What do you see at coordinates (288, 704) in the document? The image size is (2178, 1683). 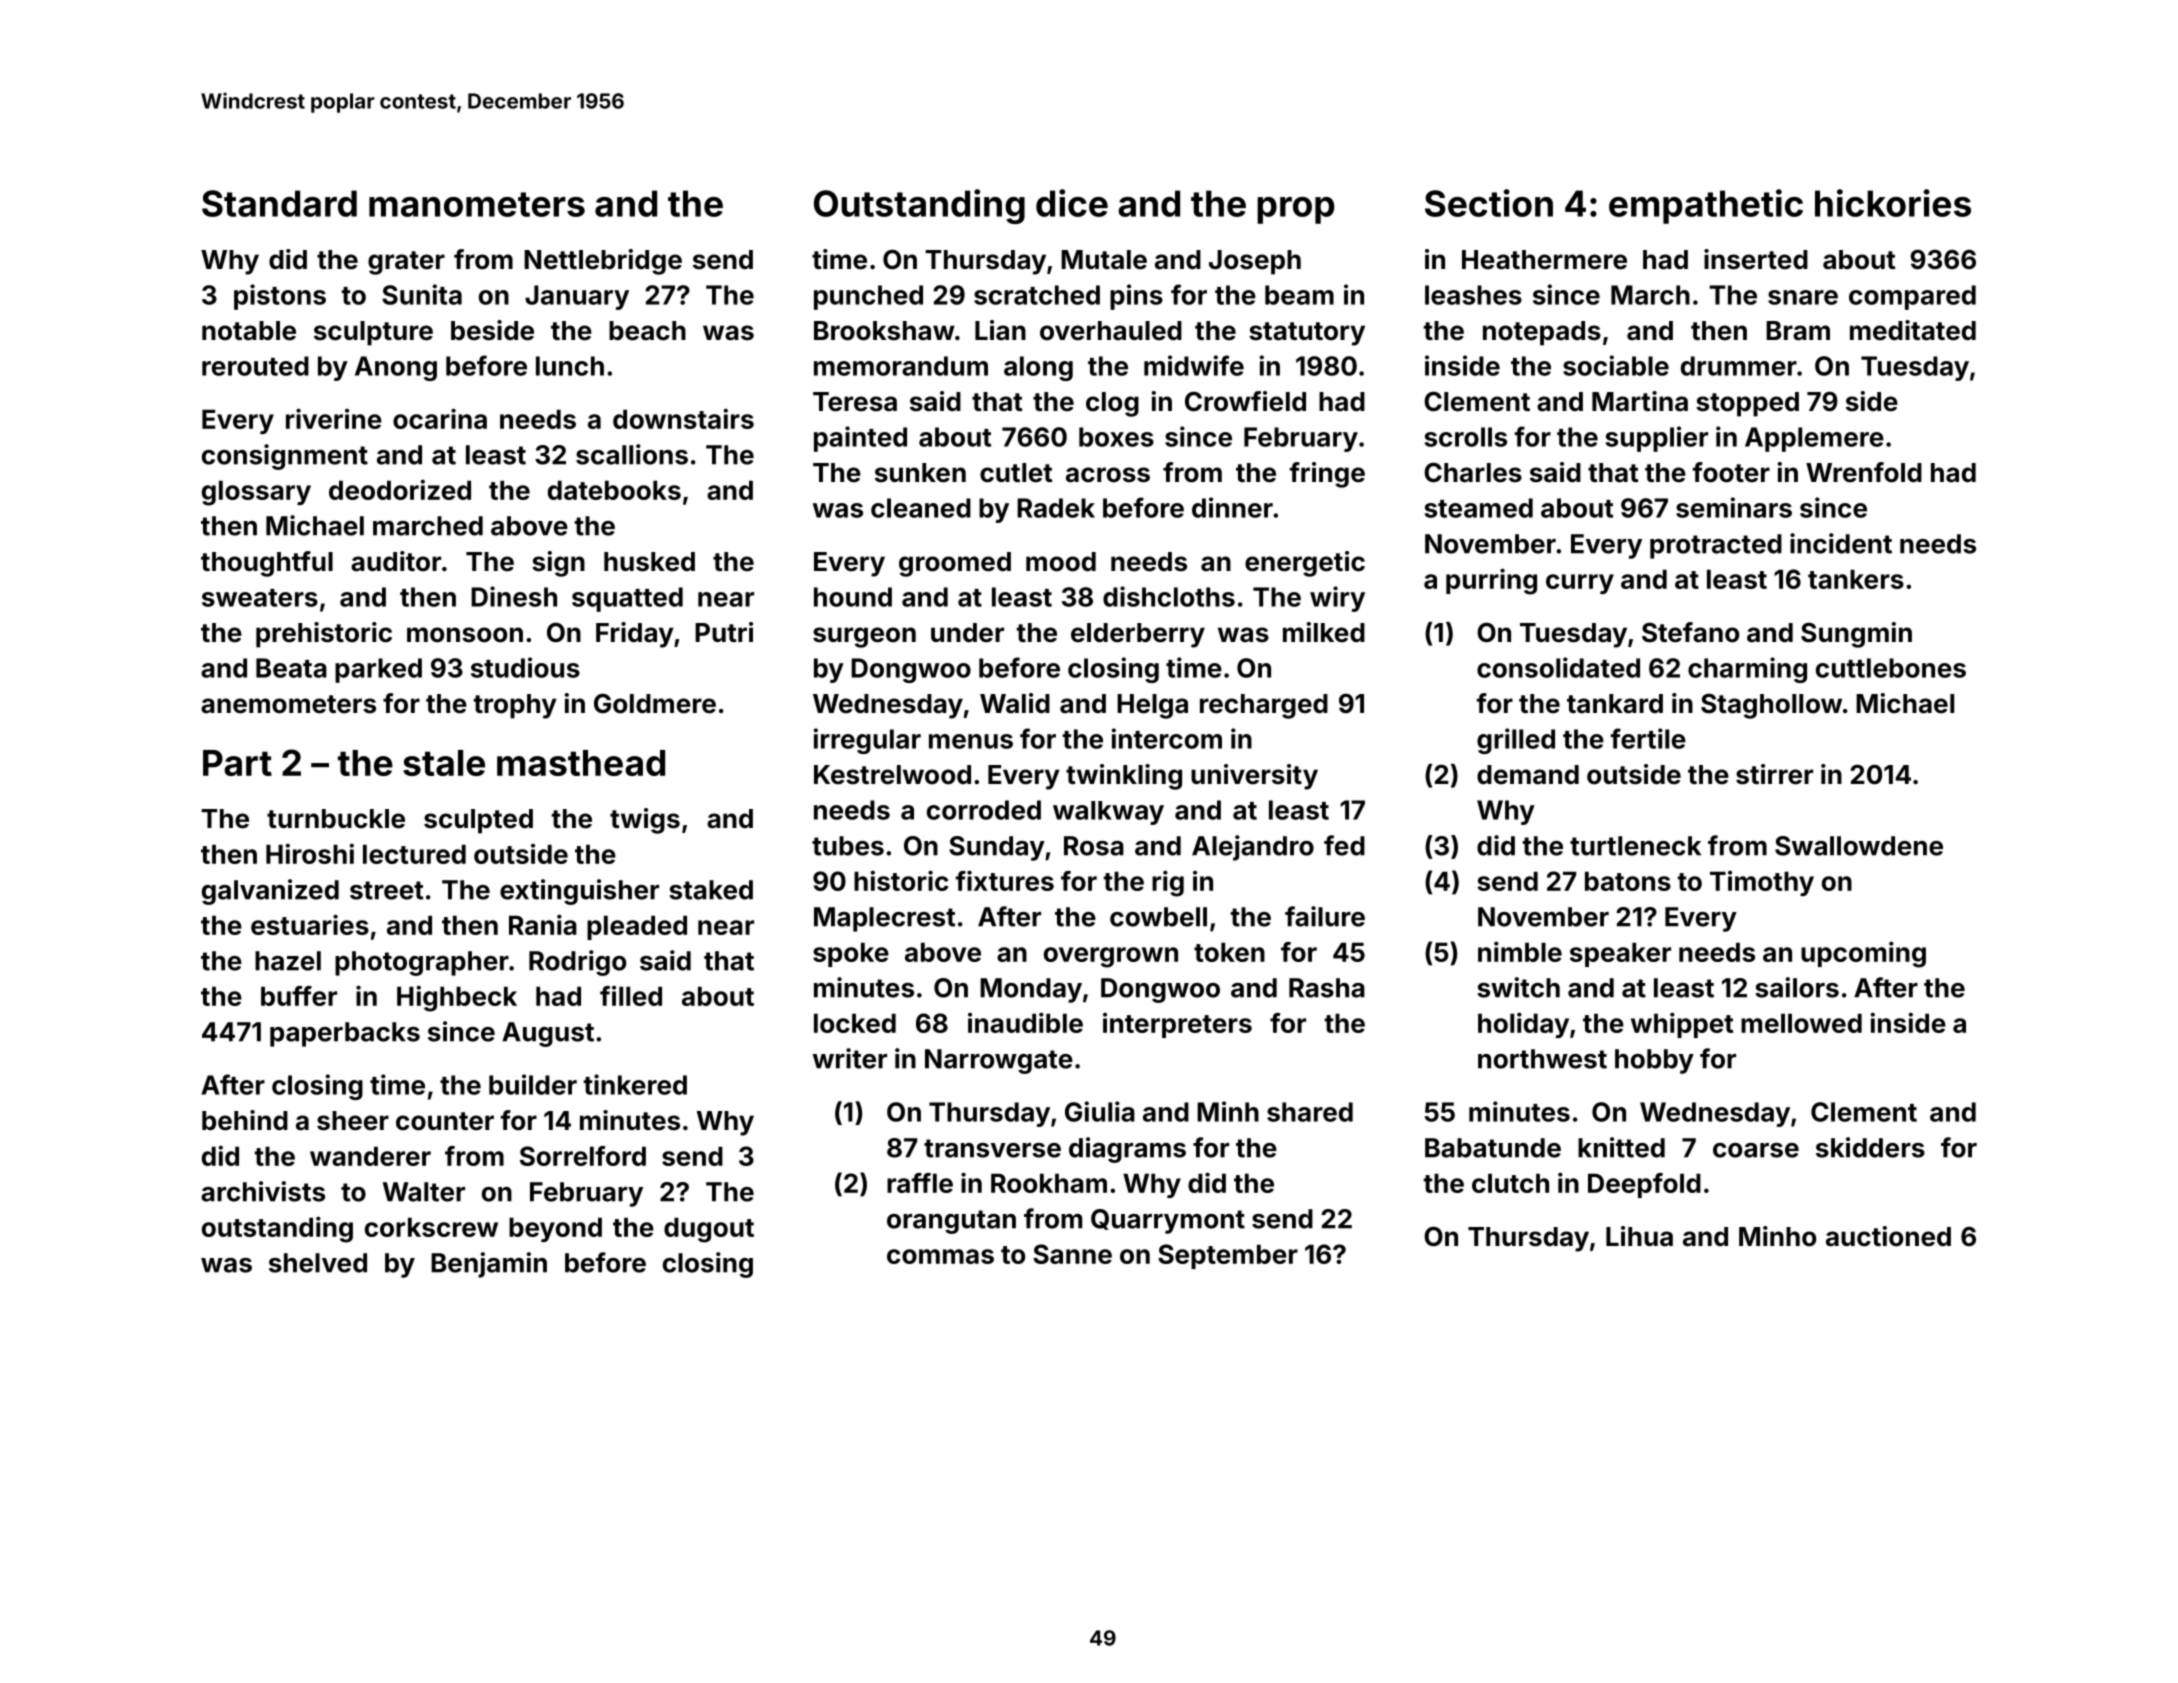 I see `anemometers` at bounding box center [288, 704].
